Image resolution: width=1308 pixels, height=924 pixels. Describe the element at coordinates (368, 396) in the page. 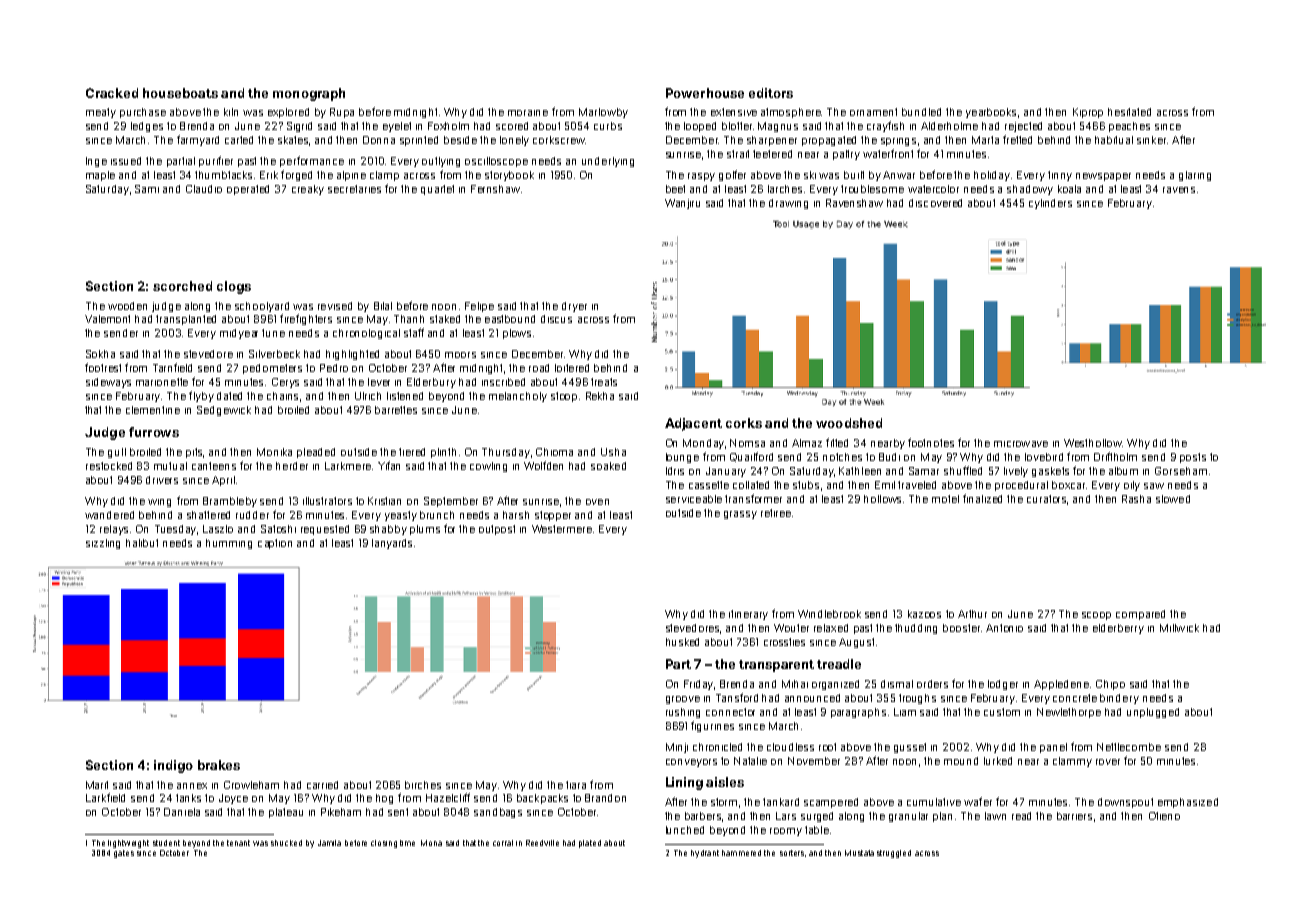

I see `Ulrich` at that location.
